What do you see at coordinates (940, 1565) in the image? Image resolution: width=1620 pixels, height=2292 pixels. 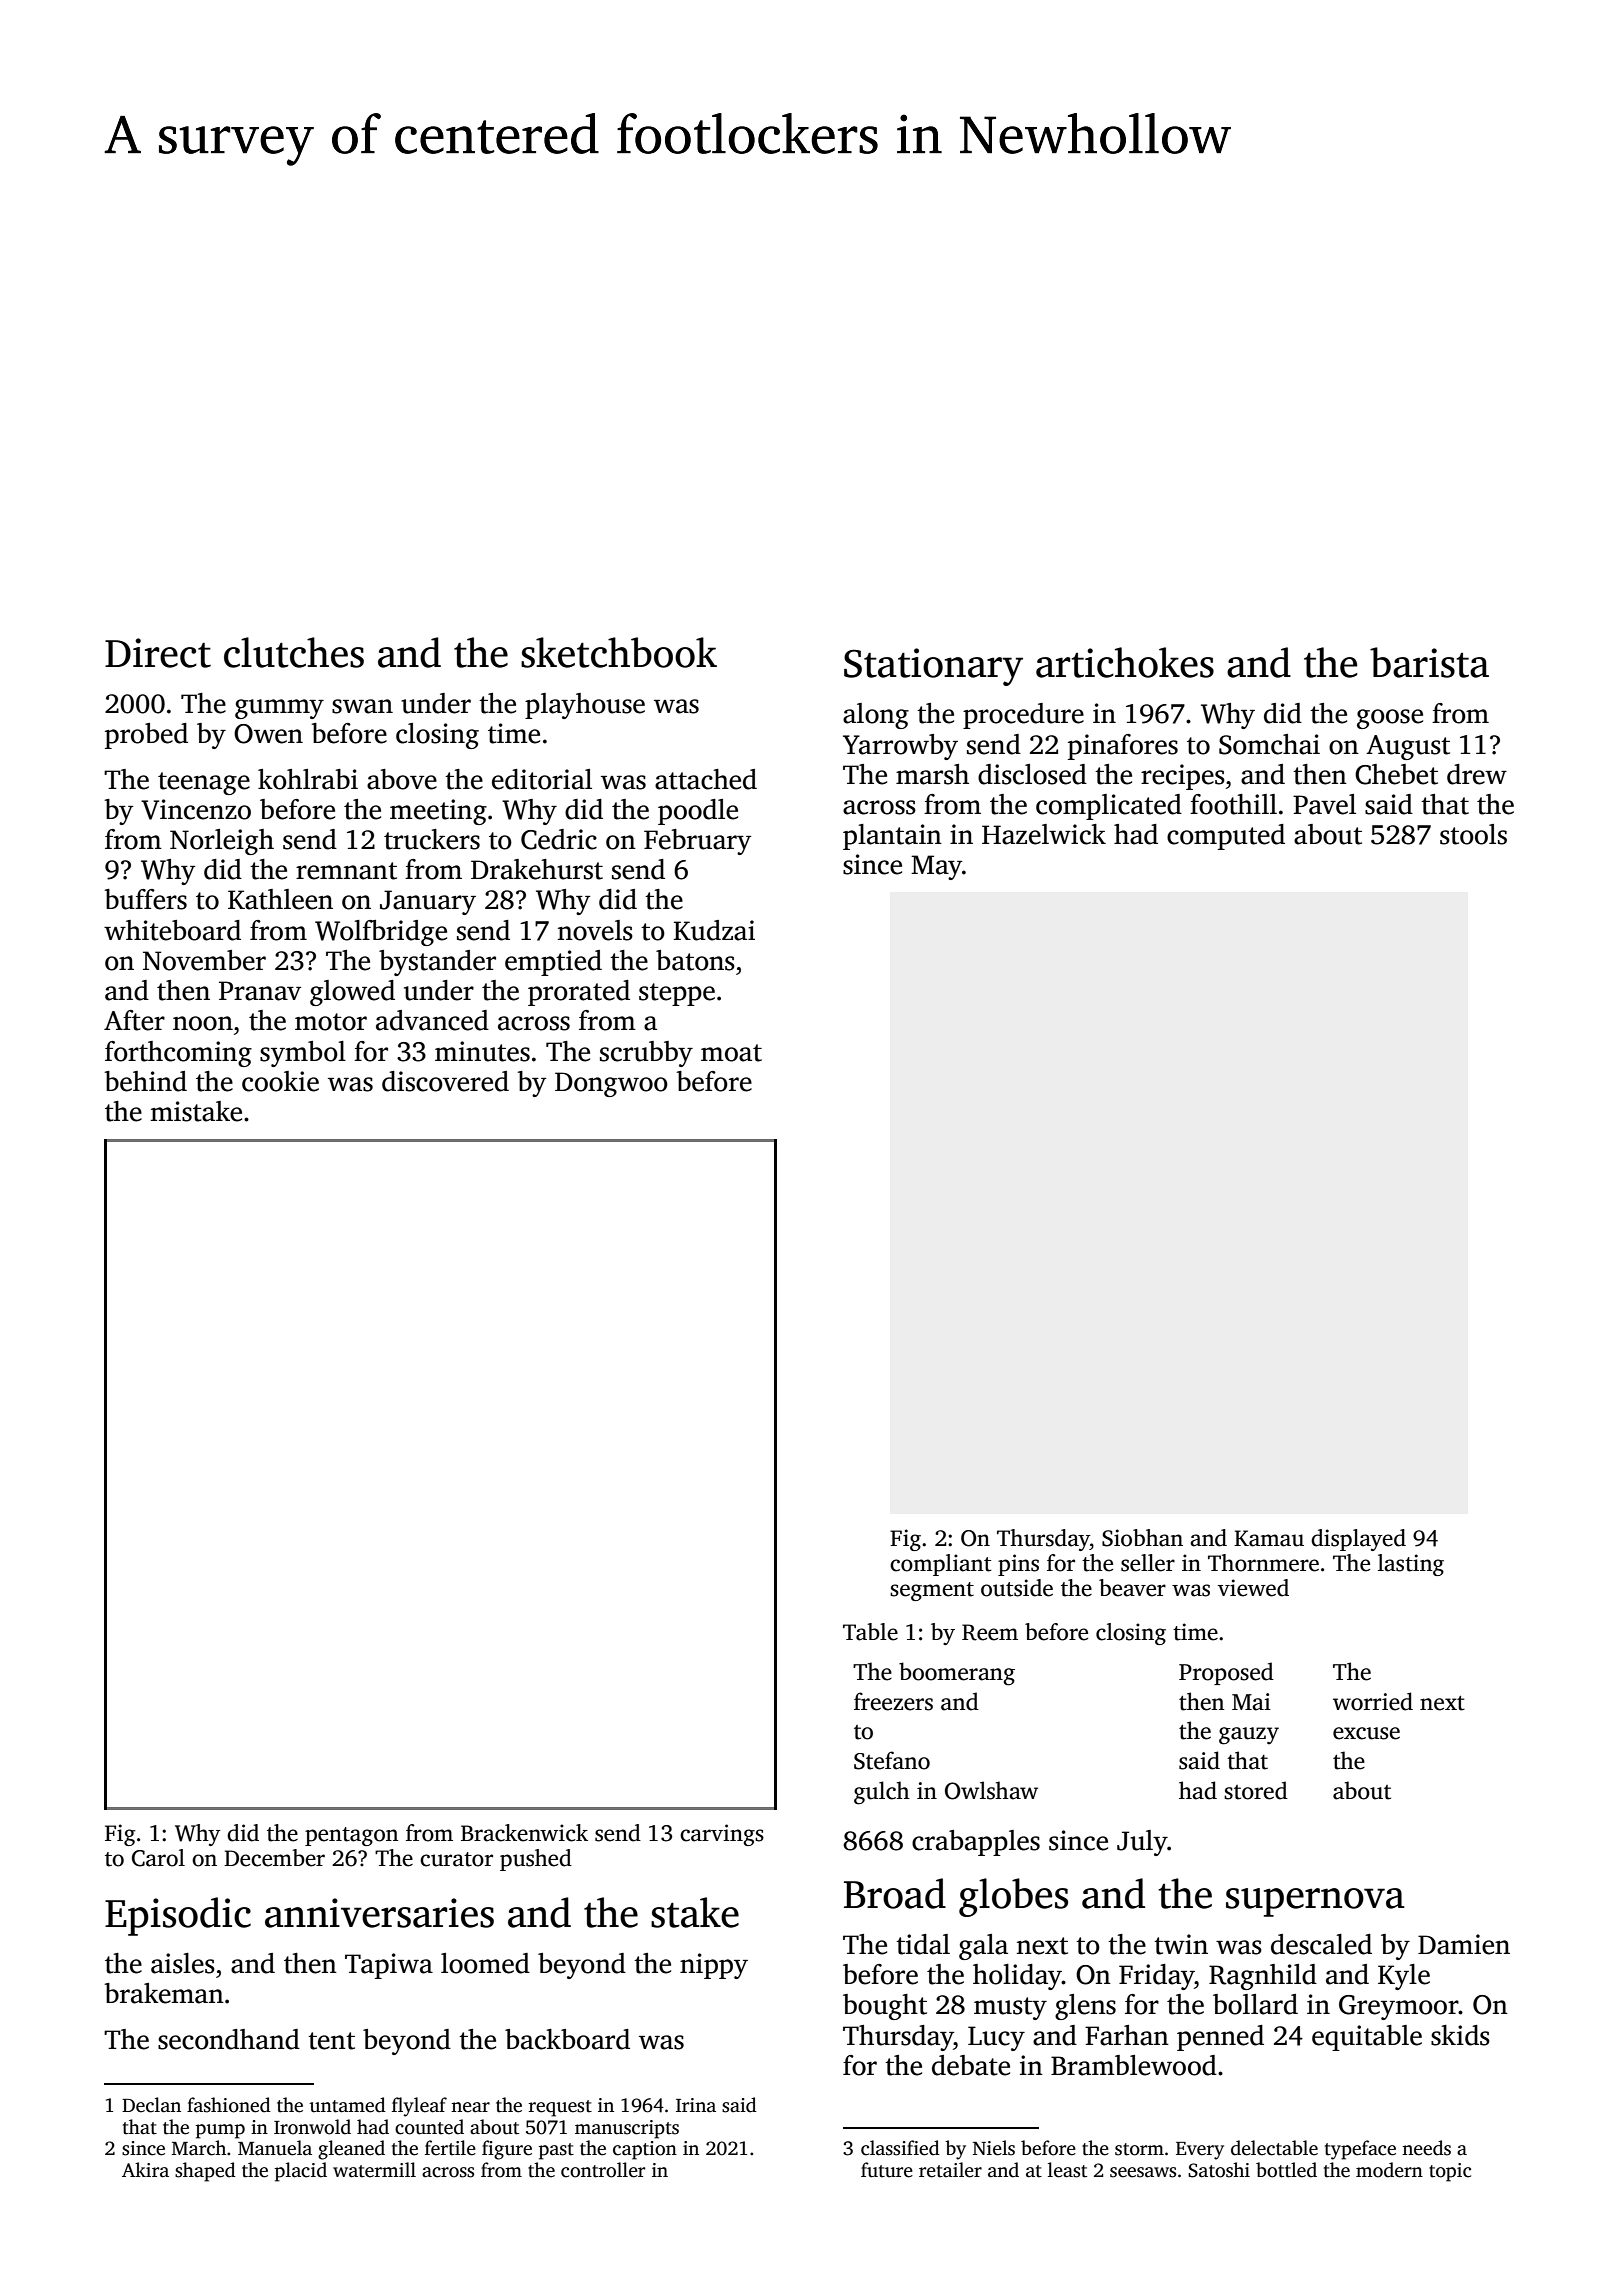 I see `compliant` at bounding box center [940, 1565].
